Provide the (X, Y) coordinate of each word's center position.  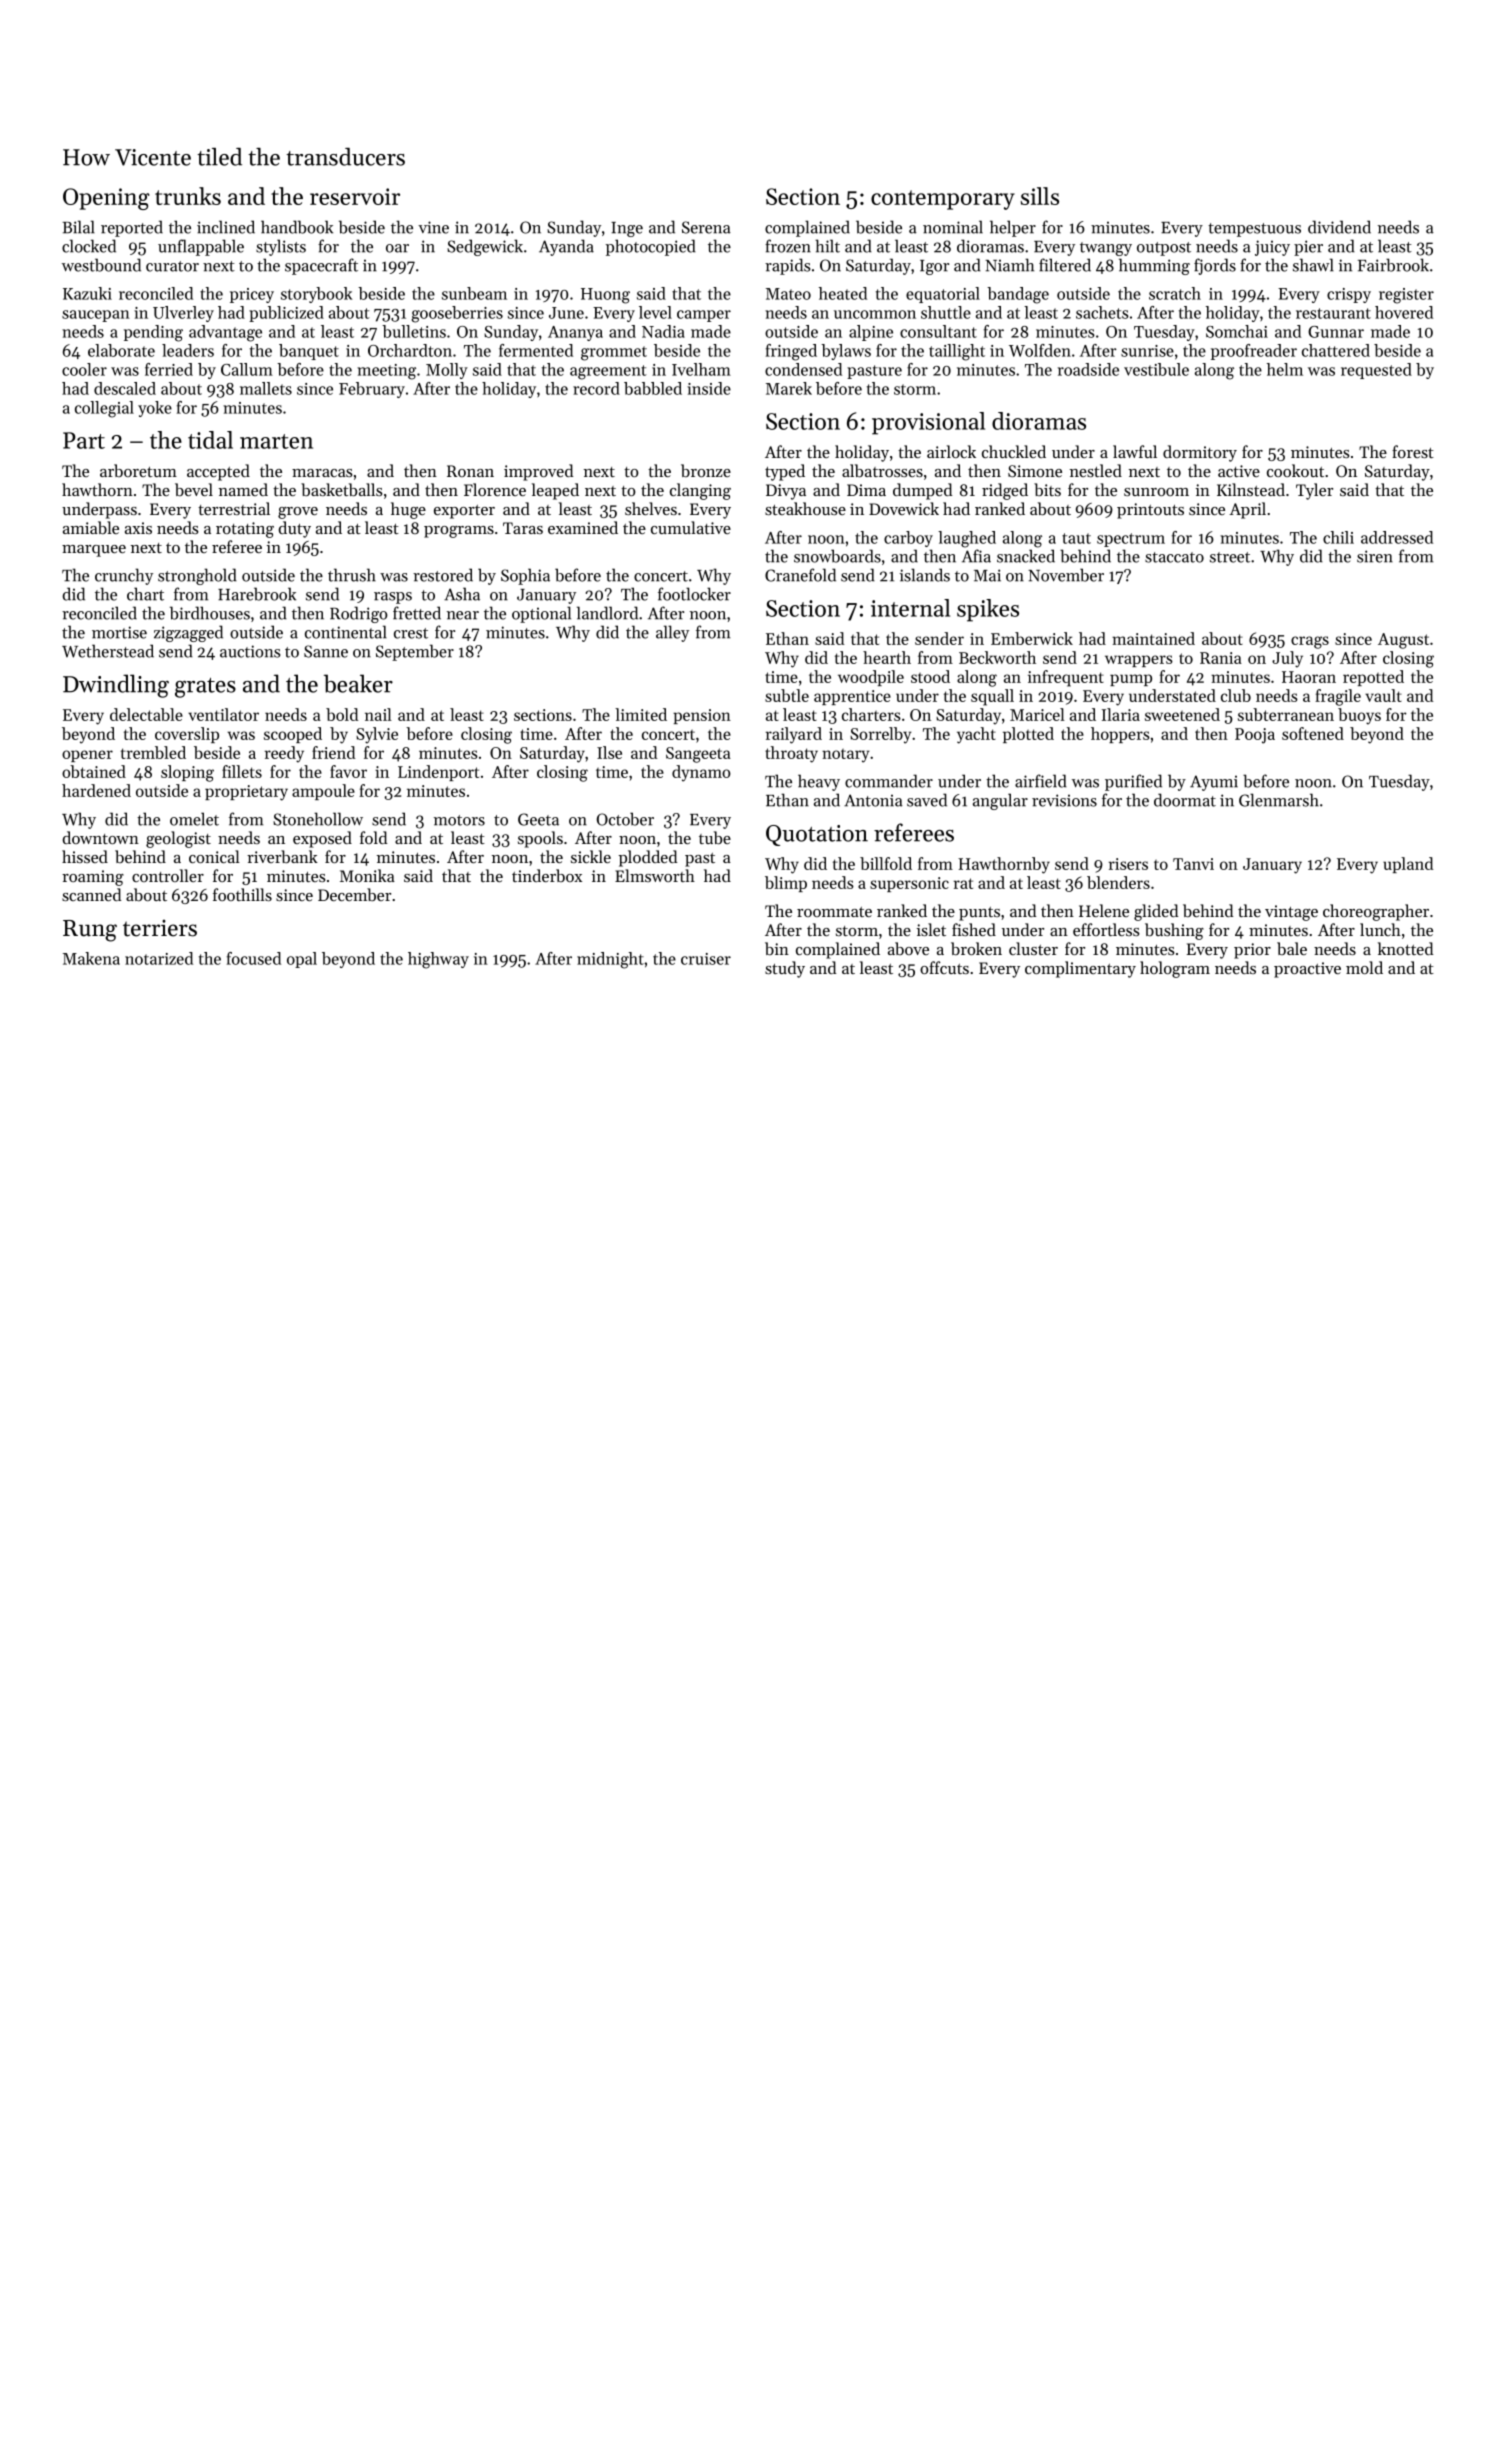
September (415, 652)
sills (1040, 196)
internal (910, 608)
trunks (188, 196)
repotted (1373, 678)
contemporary (943, 200)
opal (302, 960)
